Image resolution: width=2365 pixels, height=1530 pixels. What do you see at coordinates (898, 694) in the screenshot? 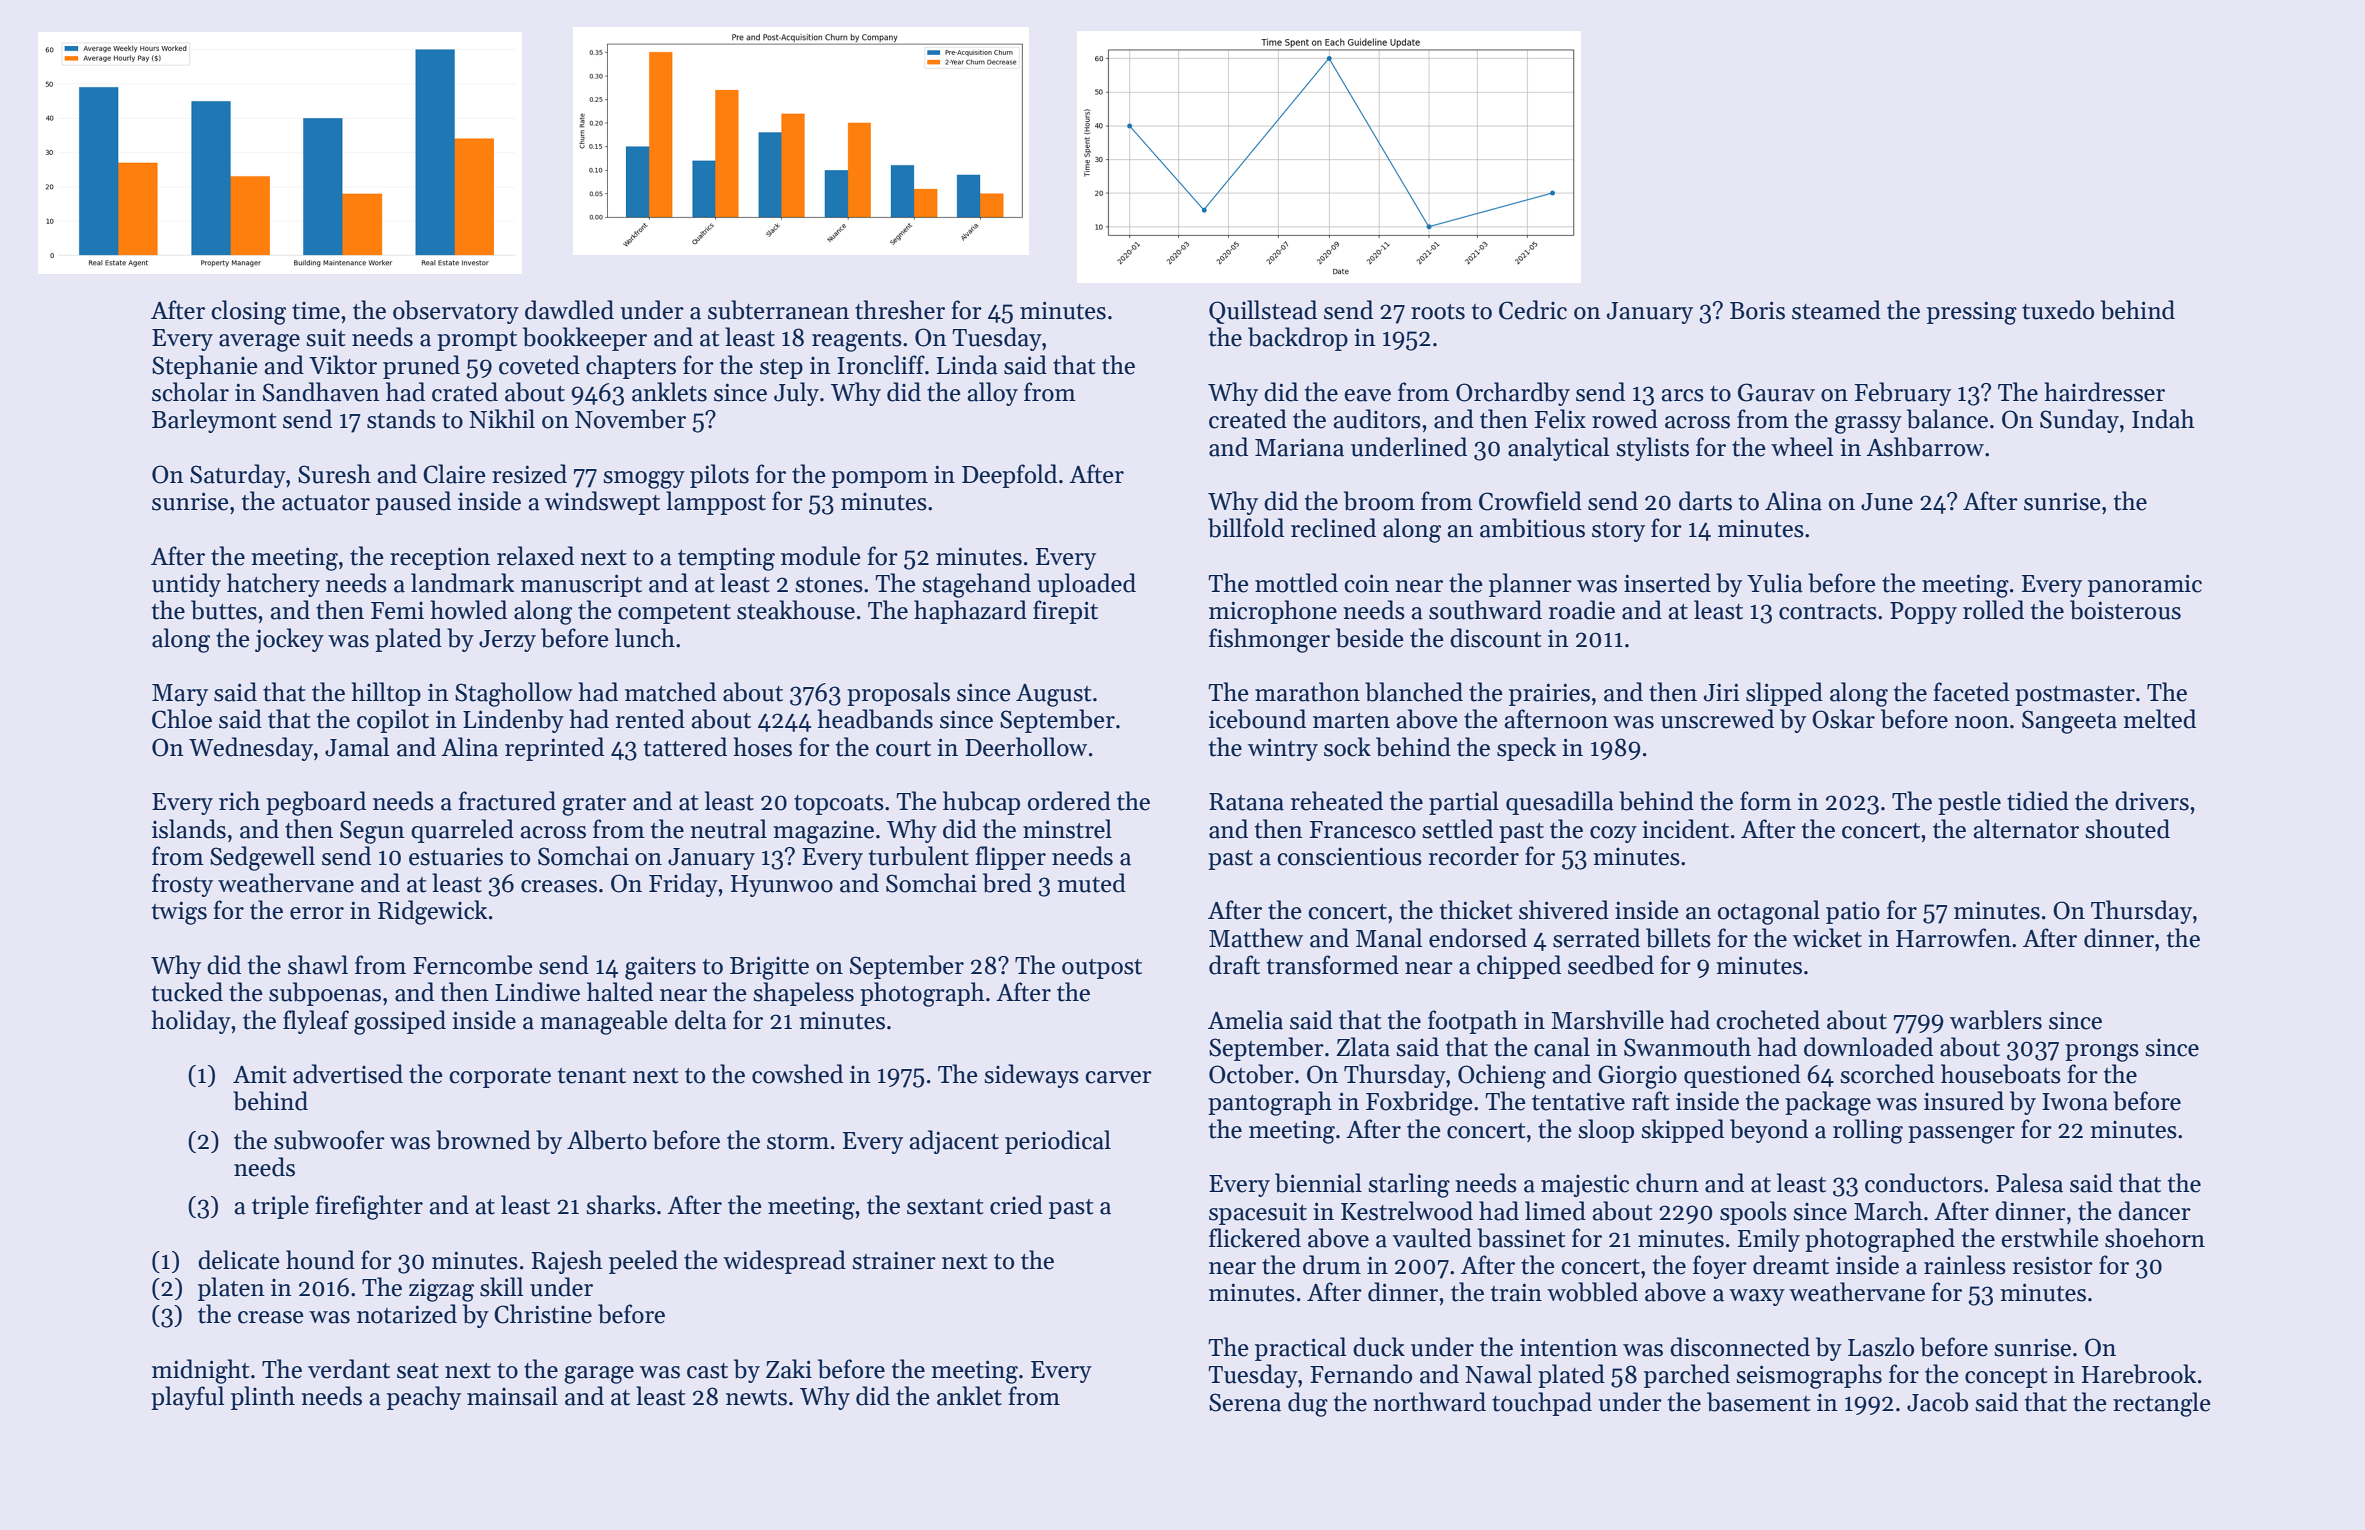
I see `proposals` at bounding box center [898, 694].
